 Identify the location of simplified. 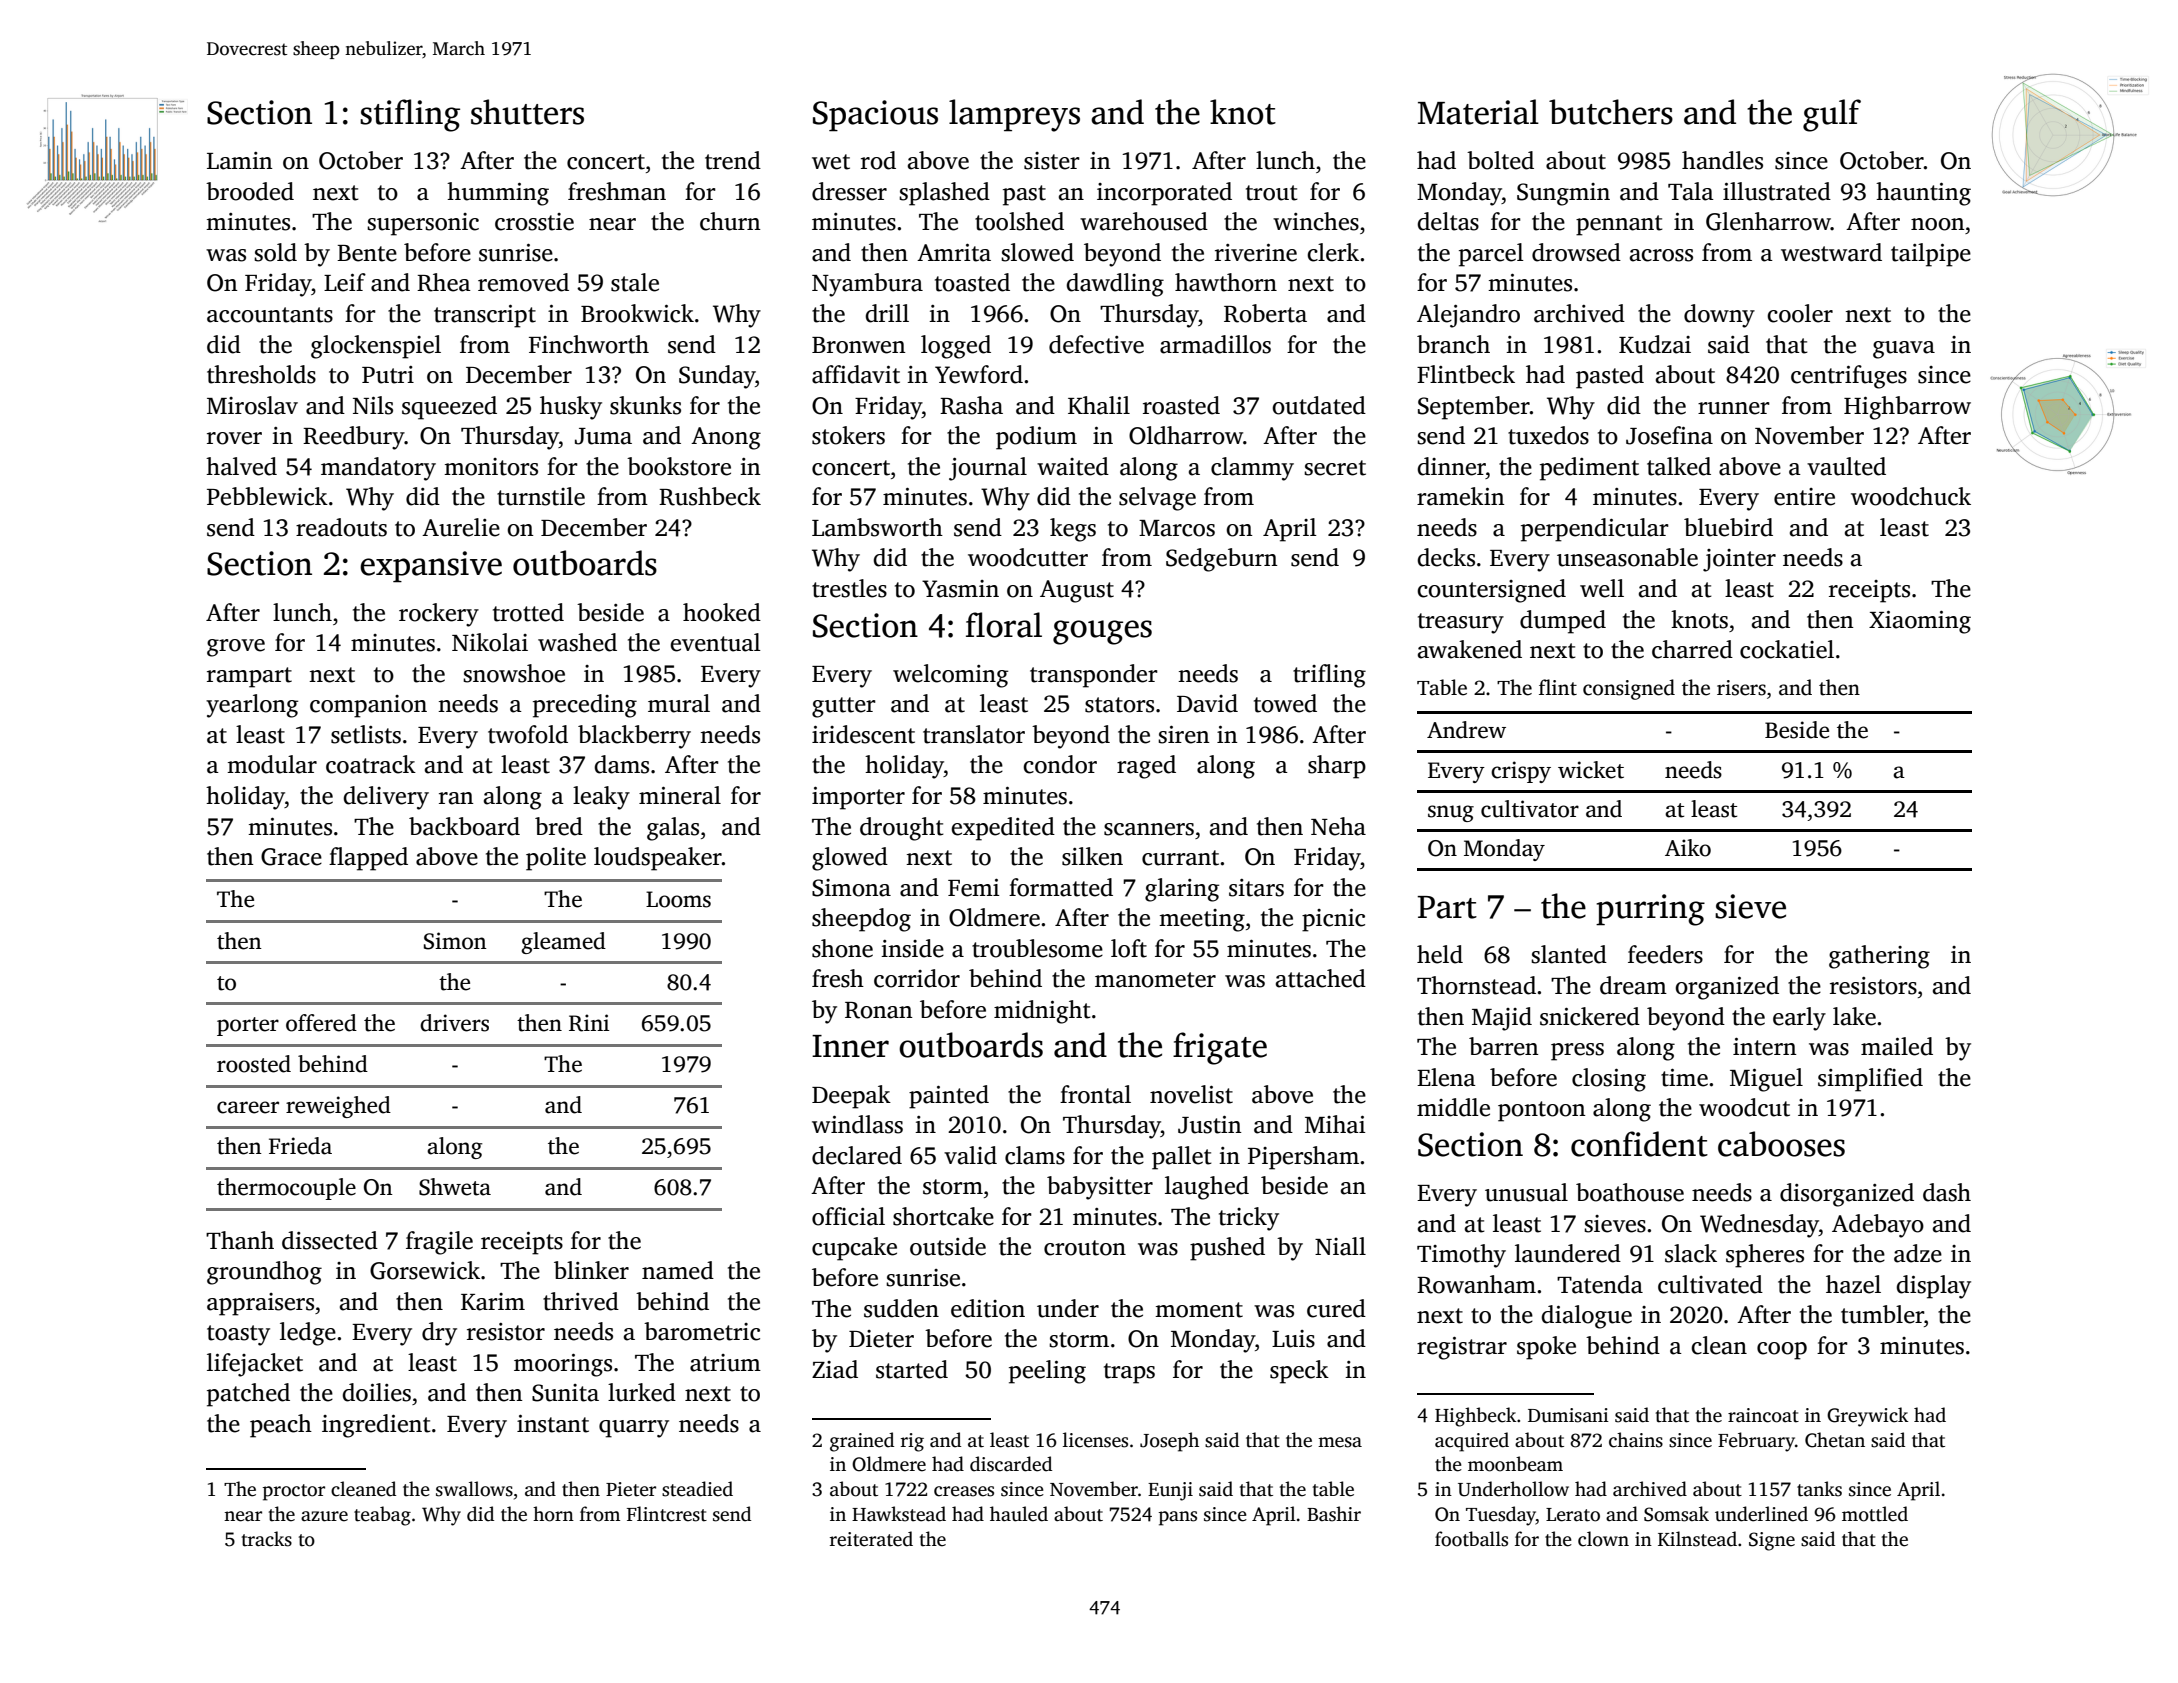
(1870, 1080).
